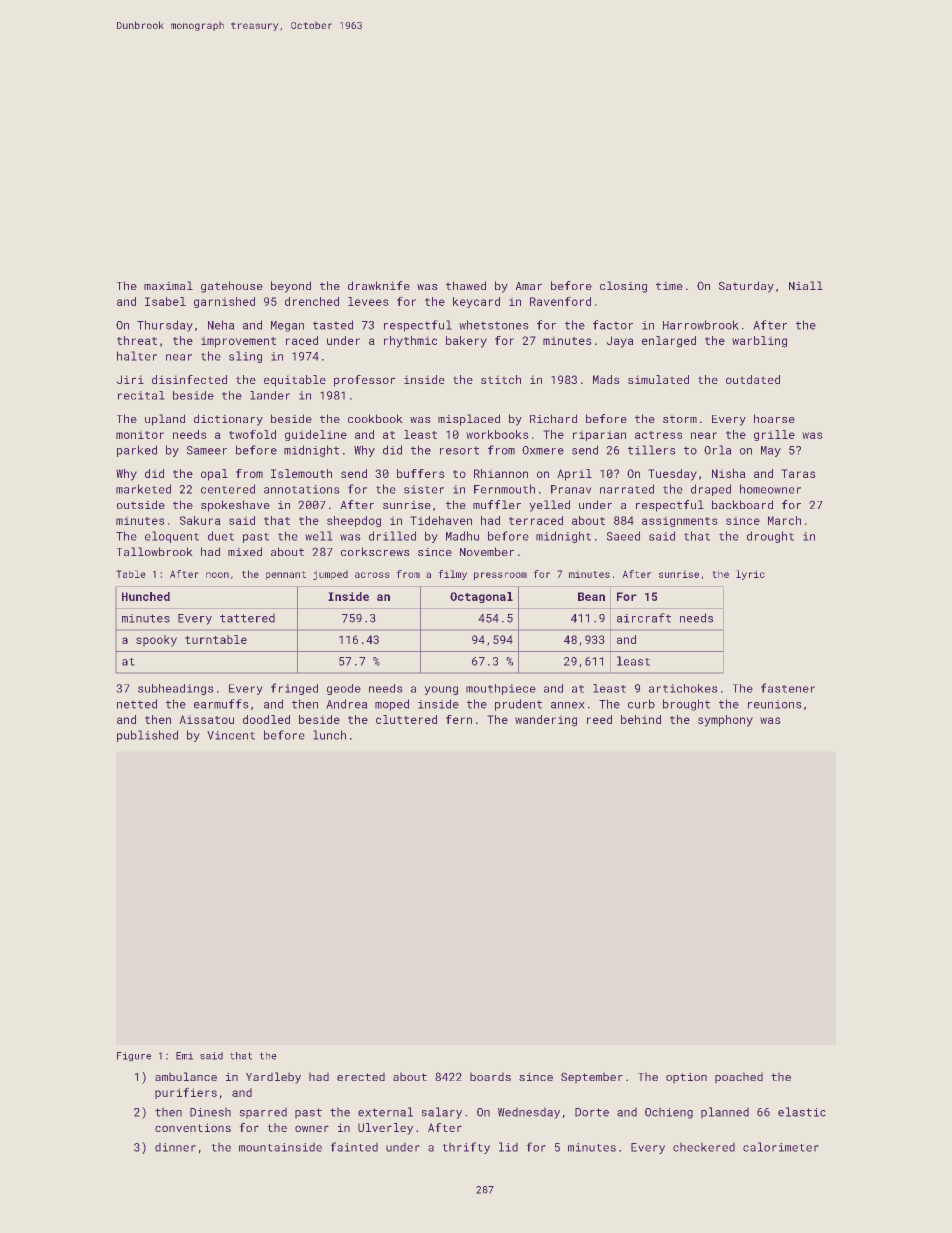 This screenshot has width=952, height=1233. What do you see at coordinates (156, 641) in the screenshot?
I see `spooky` at bounding box center [156, 641].
